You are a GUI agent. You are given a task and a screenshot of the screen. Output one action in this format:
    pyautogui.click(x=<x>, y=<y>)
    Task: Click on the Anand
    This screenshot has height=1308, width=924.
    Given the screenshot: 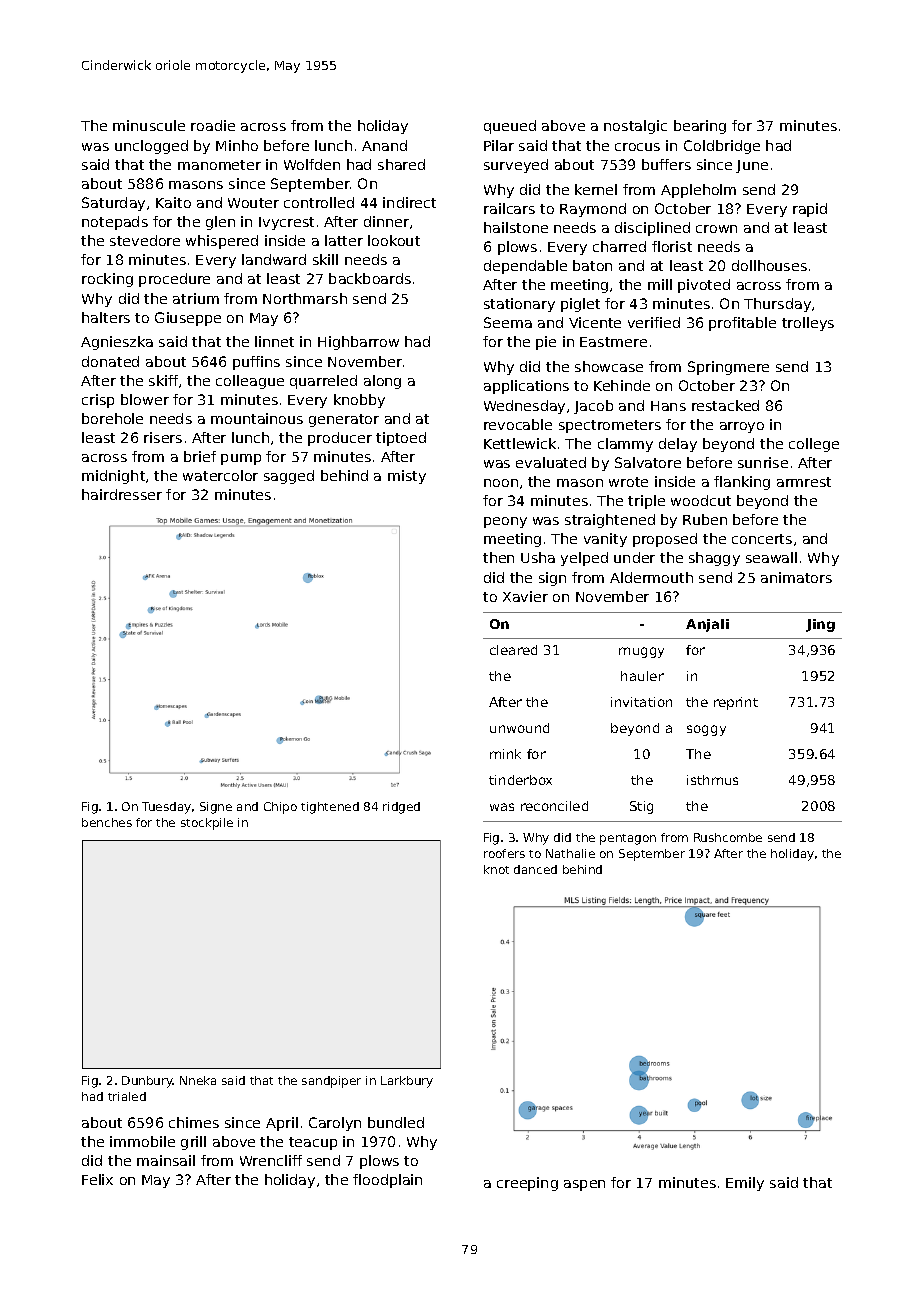 What is the action you would take?
    pyautogui.click(x=384, y=145)
